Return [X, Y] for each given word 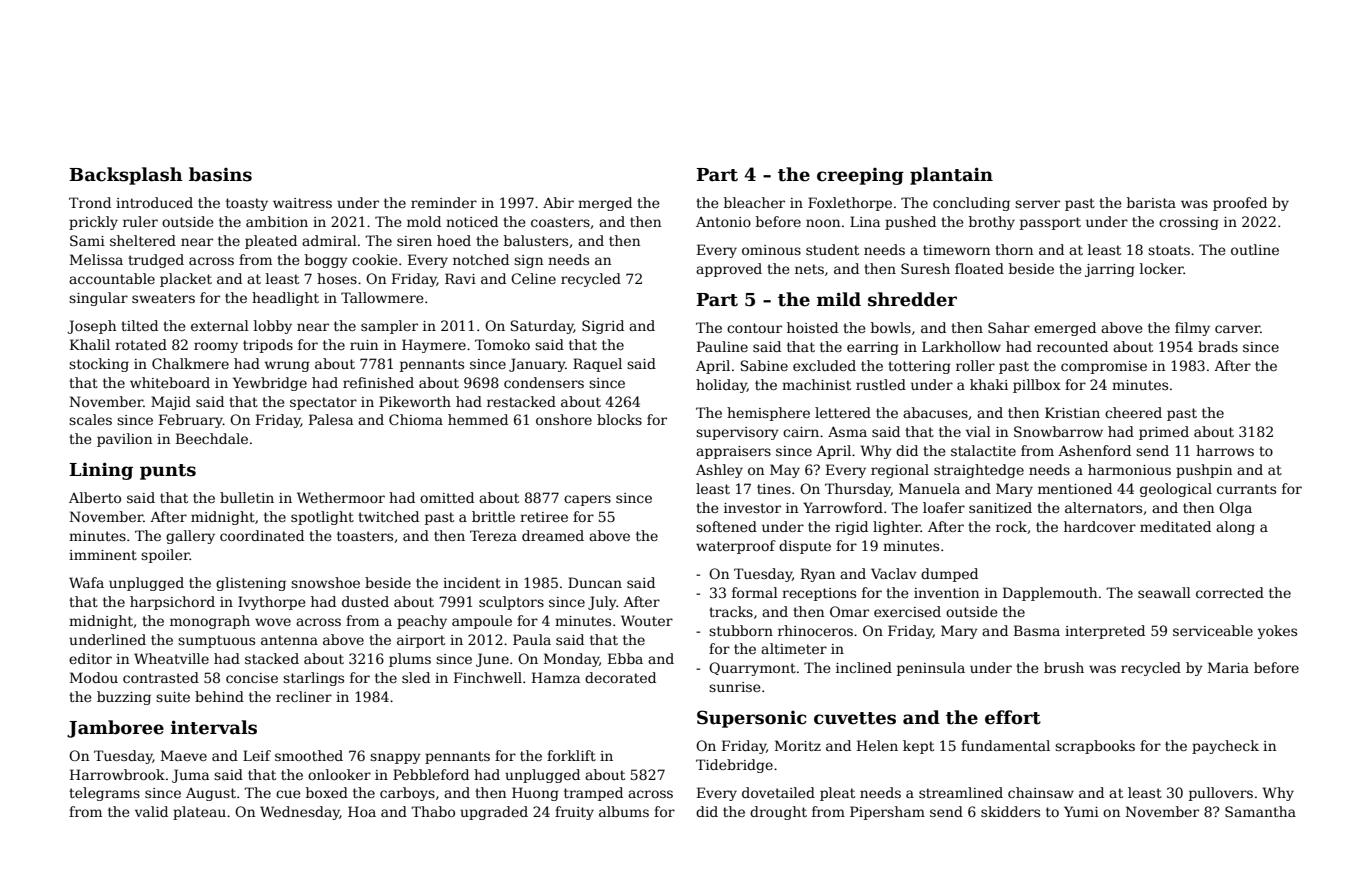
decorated [620, 677]
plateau [199, 813]
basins [220, 174]
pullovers [1221, 794]
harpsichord [172, 603]
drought [778, 813]
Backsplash [126, 176]
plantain [951, 176]
